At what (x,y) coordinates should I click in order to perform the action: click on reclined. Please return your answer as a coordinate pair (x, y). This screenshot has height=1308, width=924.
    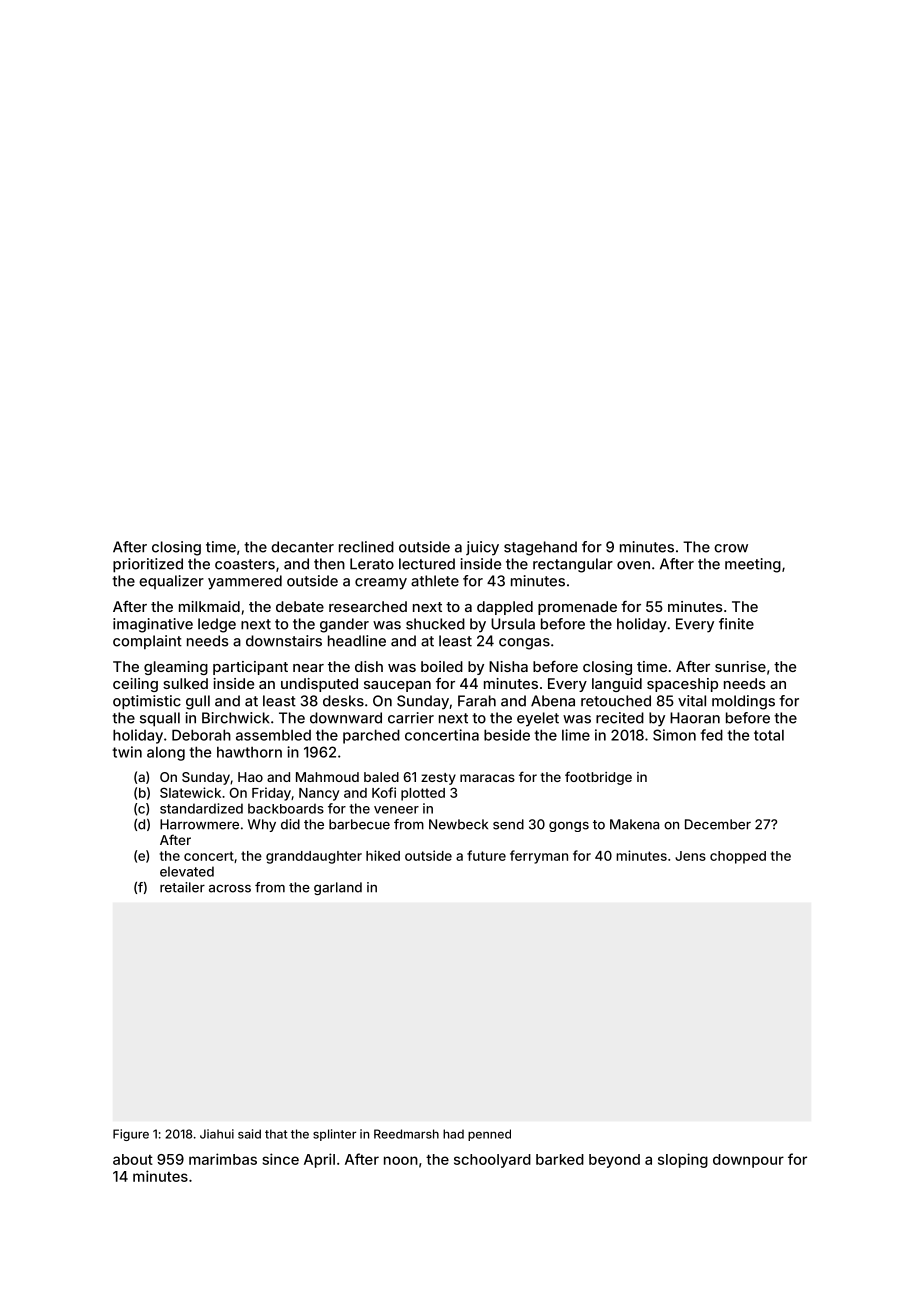
    Looking at the image, I should click on (366, 547).
